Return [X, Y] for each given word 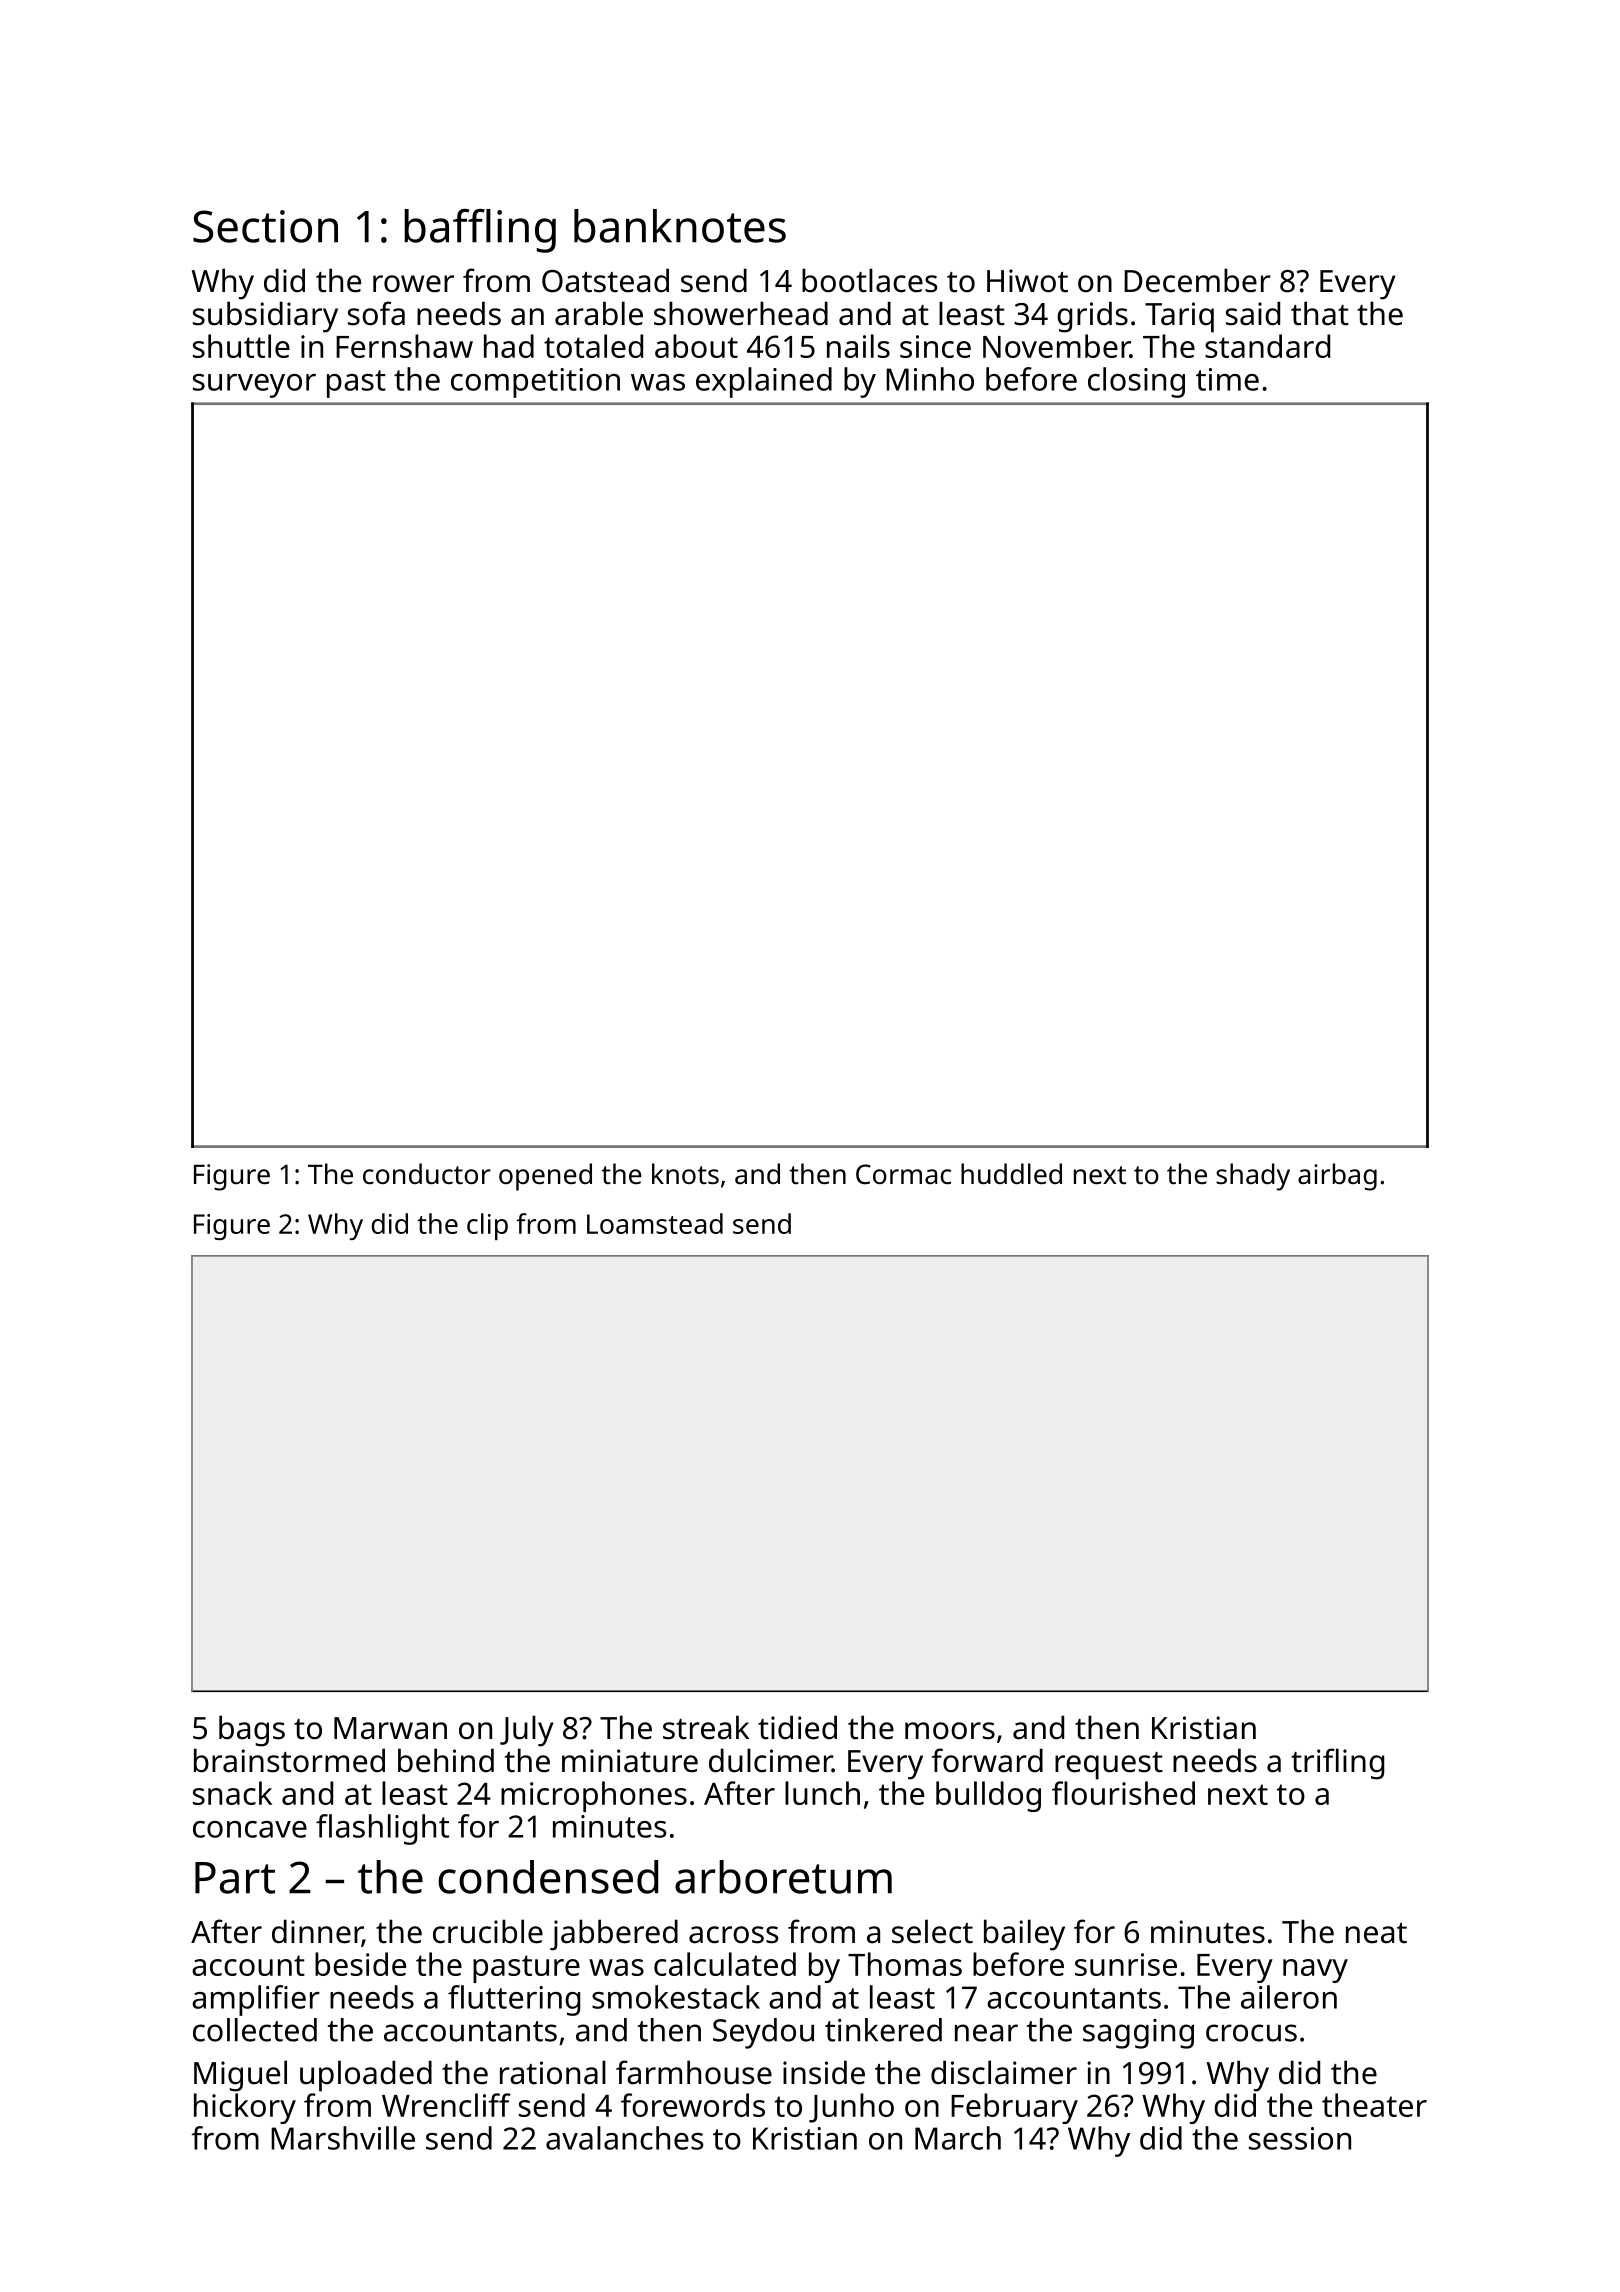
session [1300, 2138]
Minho [930, 379]
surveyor [254, 386]
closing [1136, 382]
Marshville [343, 2138]
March [958, 2138]
